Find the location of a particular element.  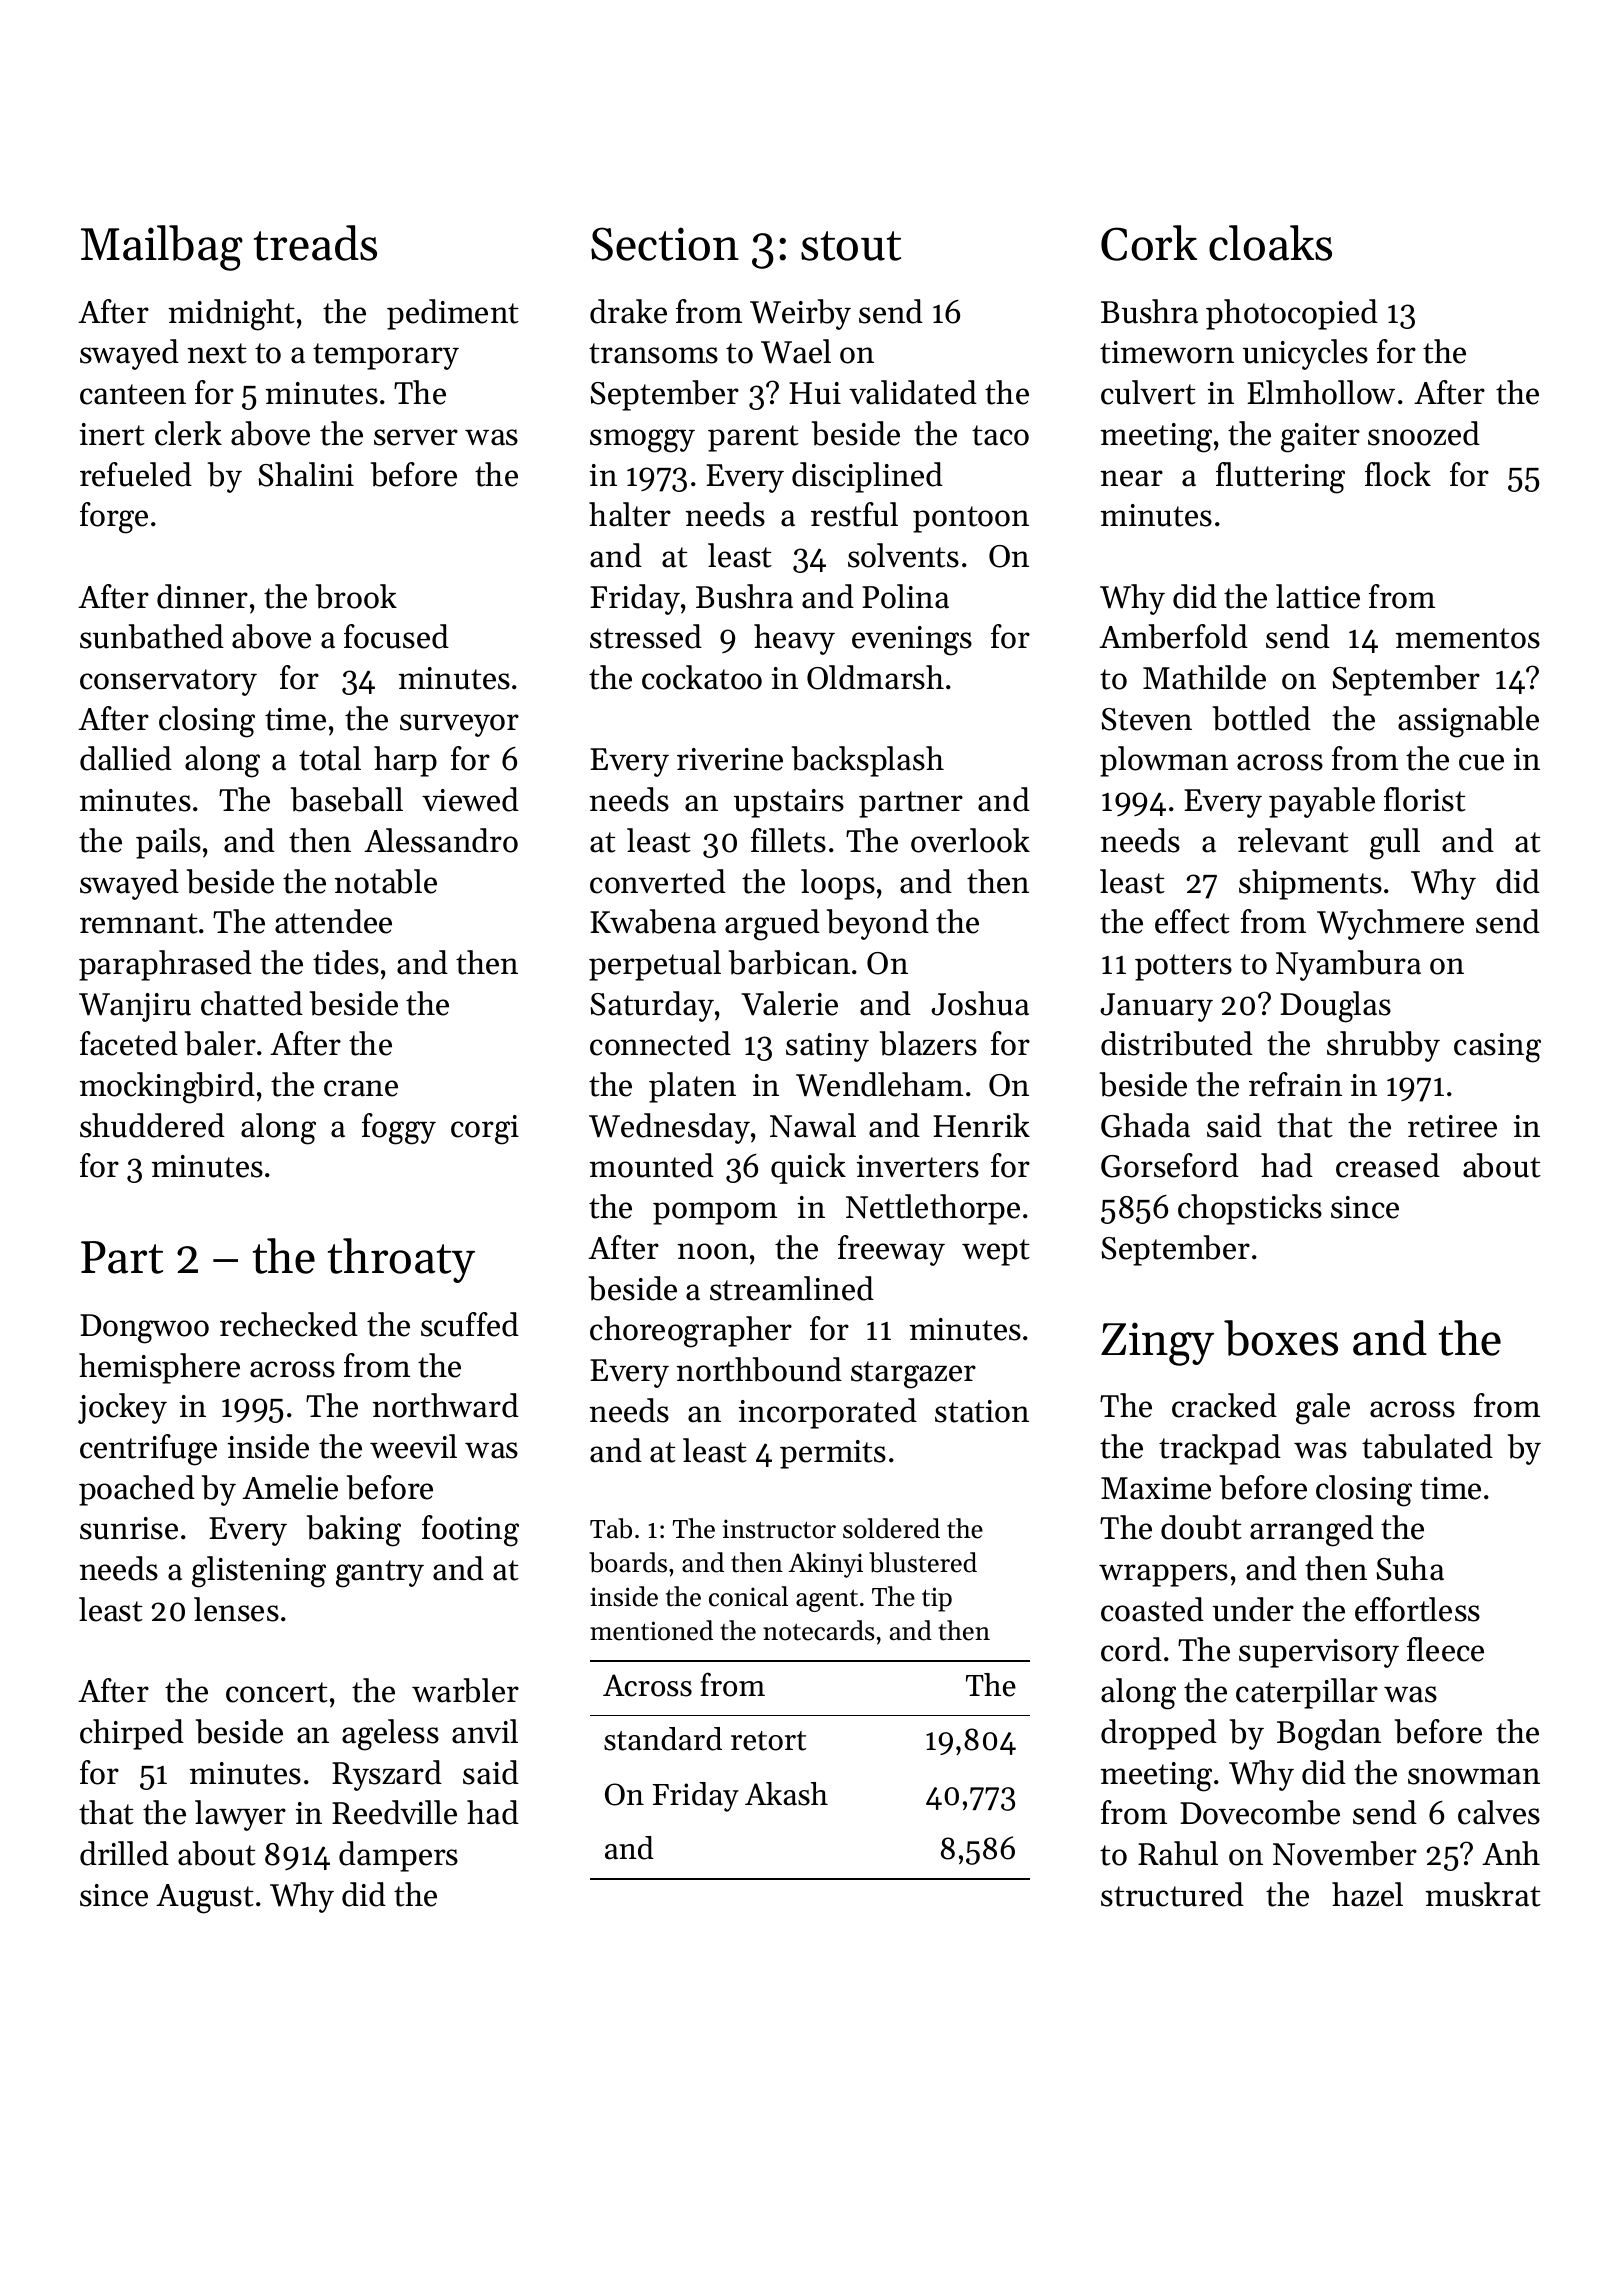

corgi is located at coordinates (485, 1130).
